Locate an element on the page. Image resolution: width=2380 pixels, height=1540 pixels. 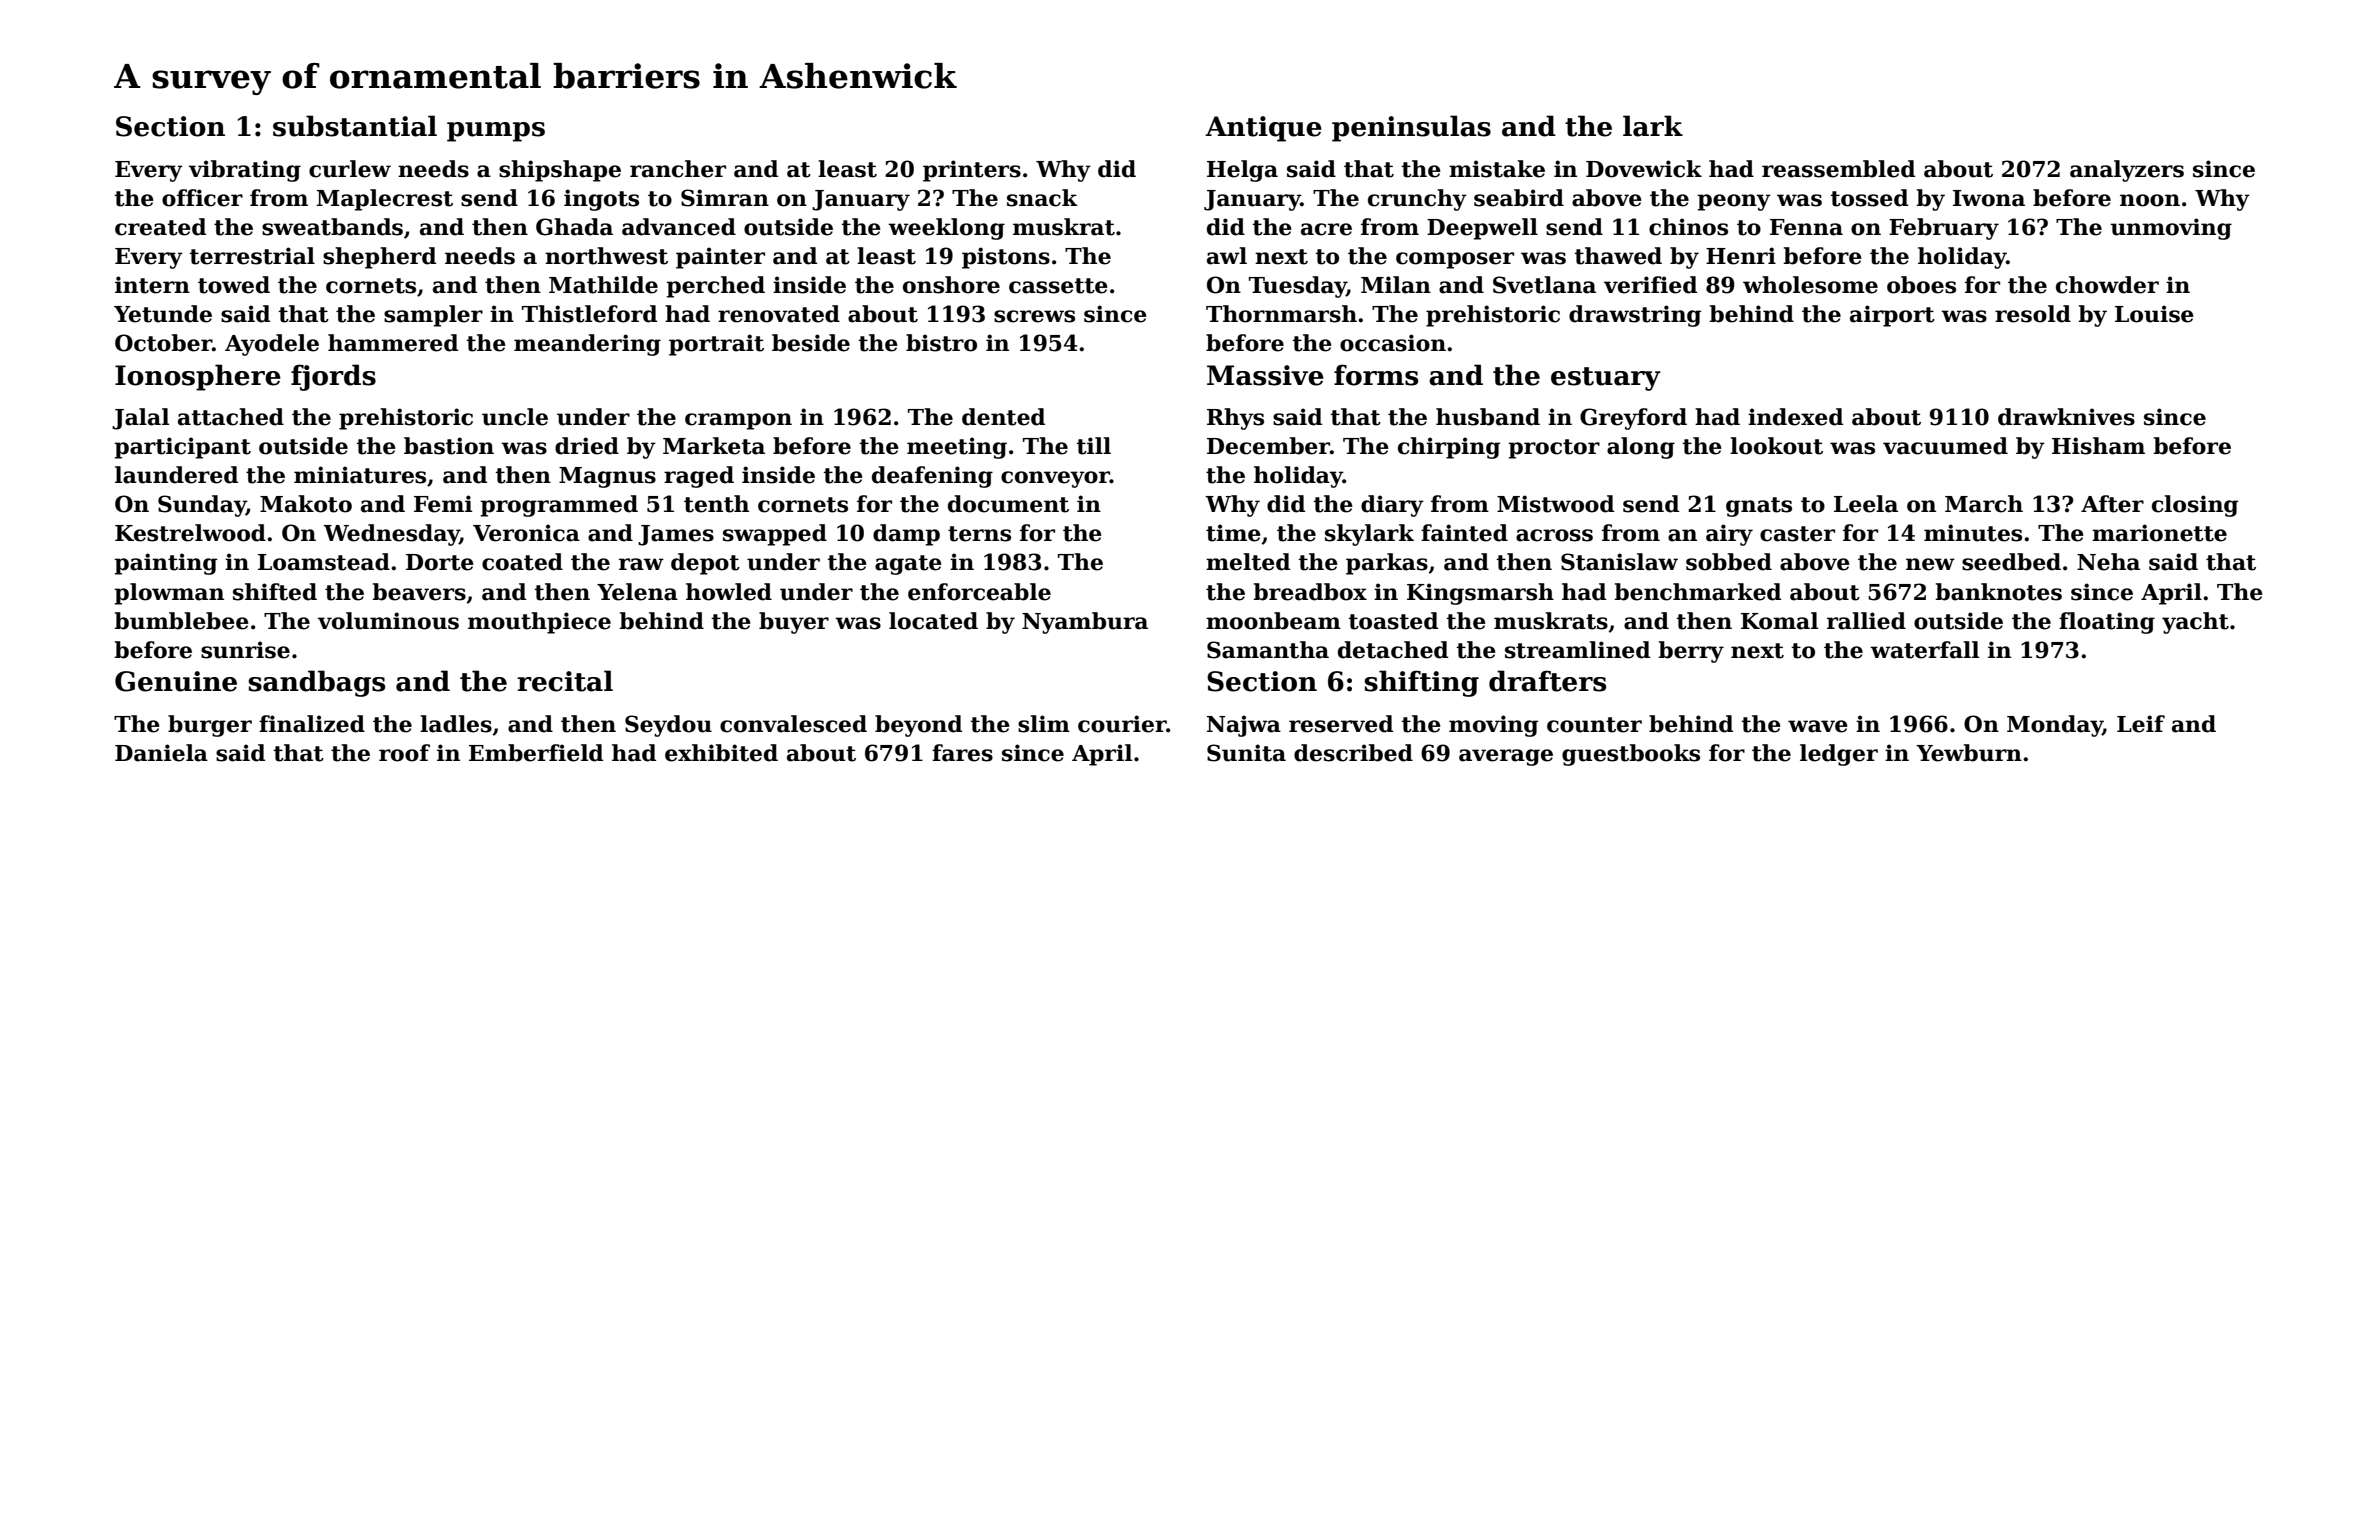
Massive is located at coordinates (1265, 375).
